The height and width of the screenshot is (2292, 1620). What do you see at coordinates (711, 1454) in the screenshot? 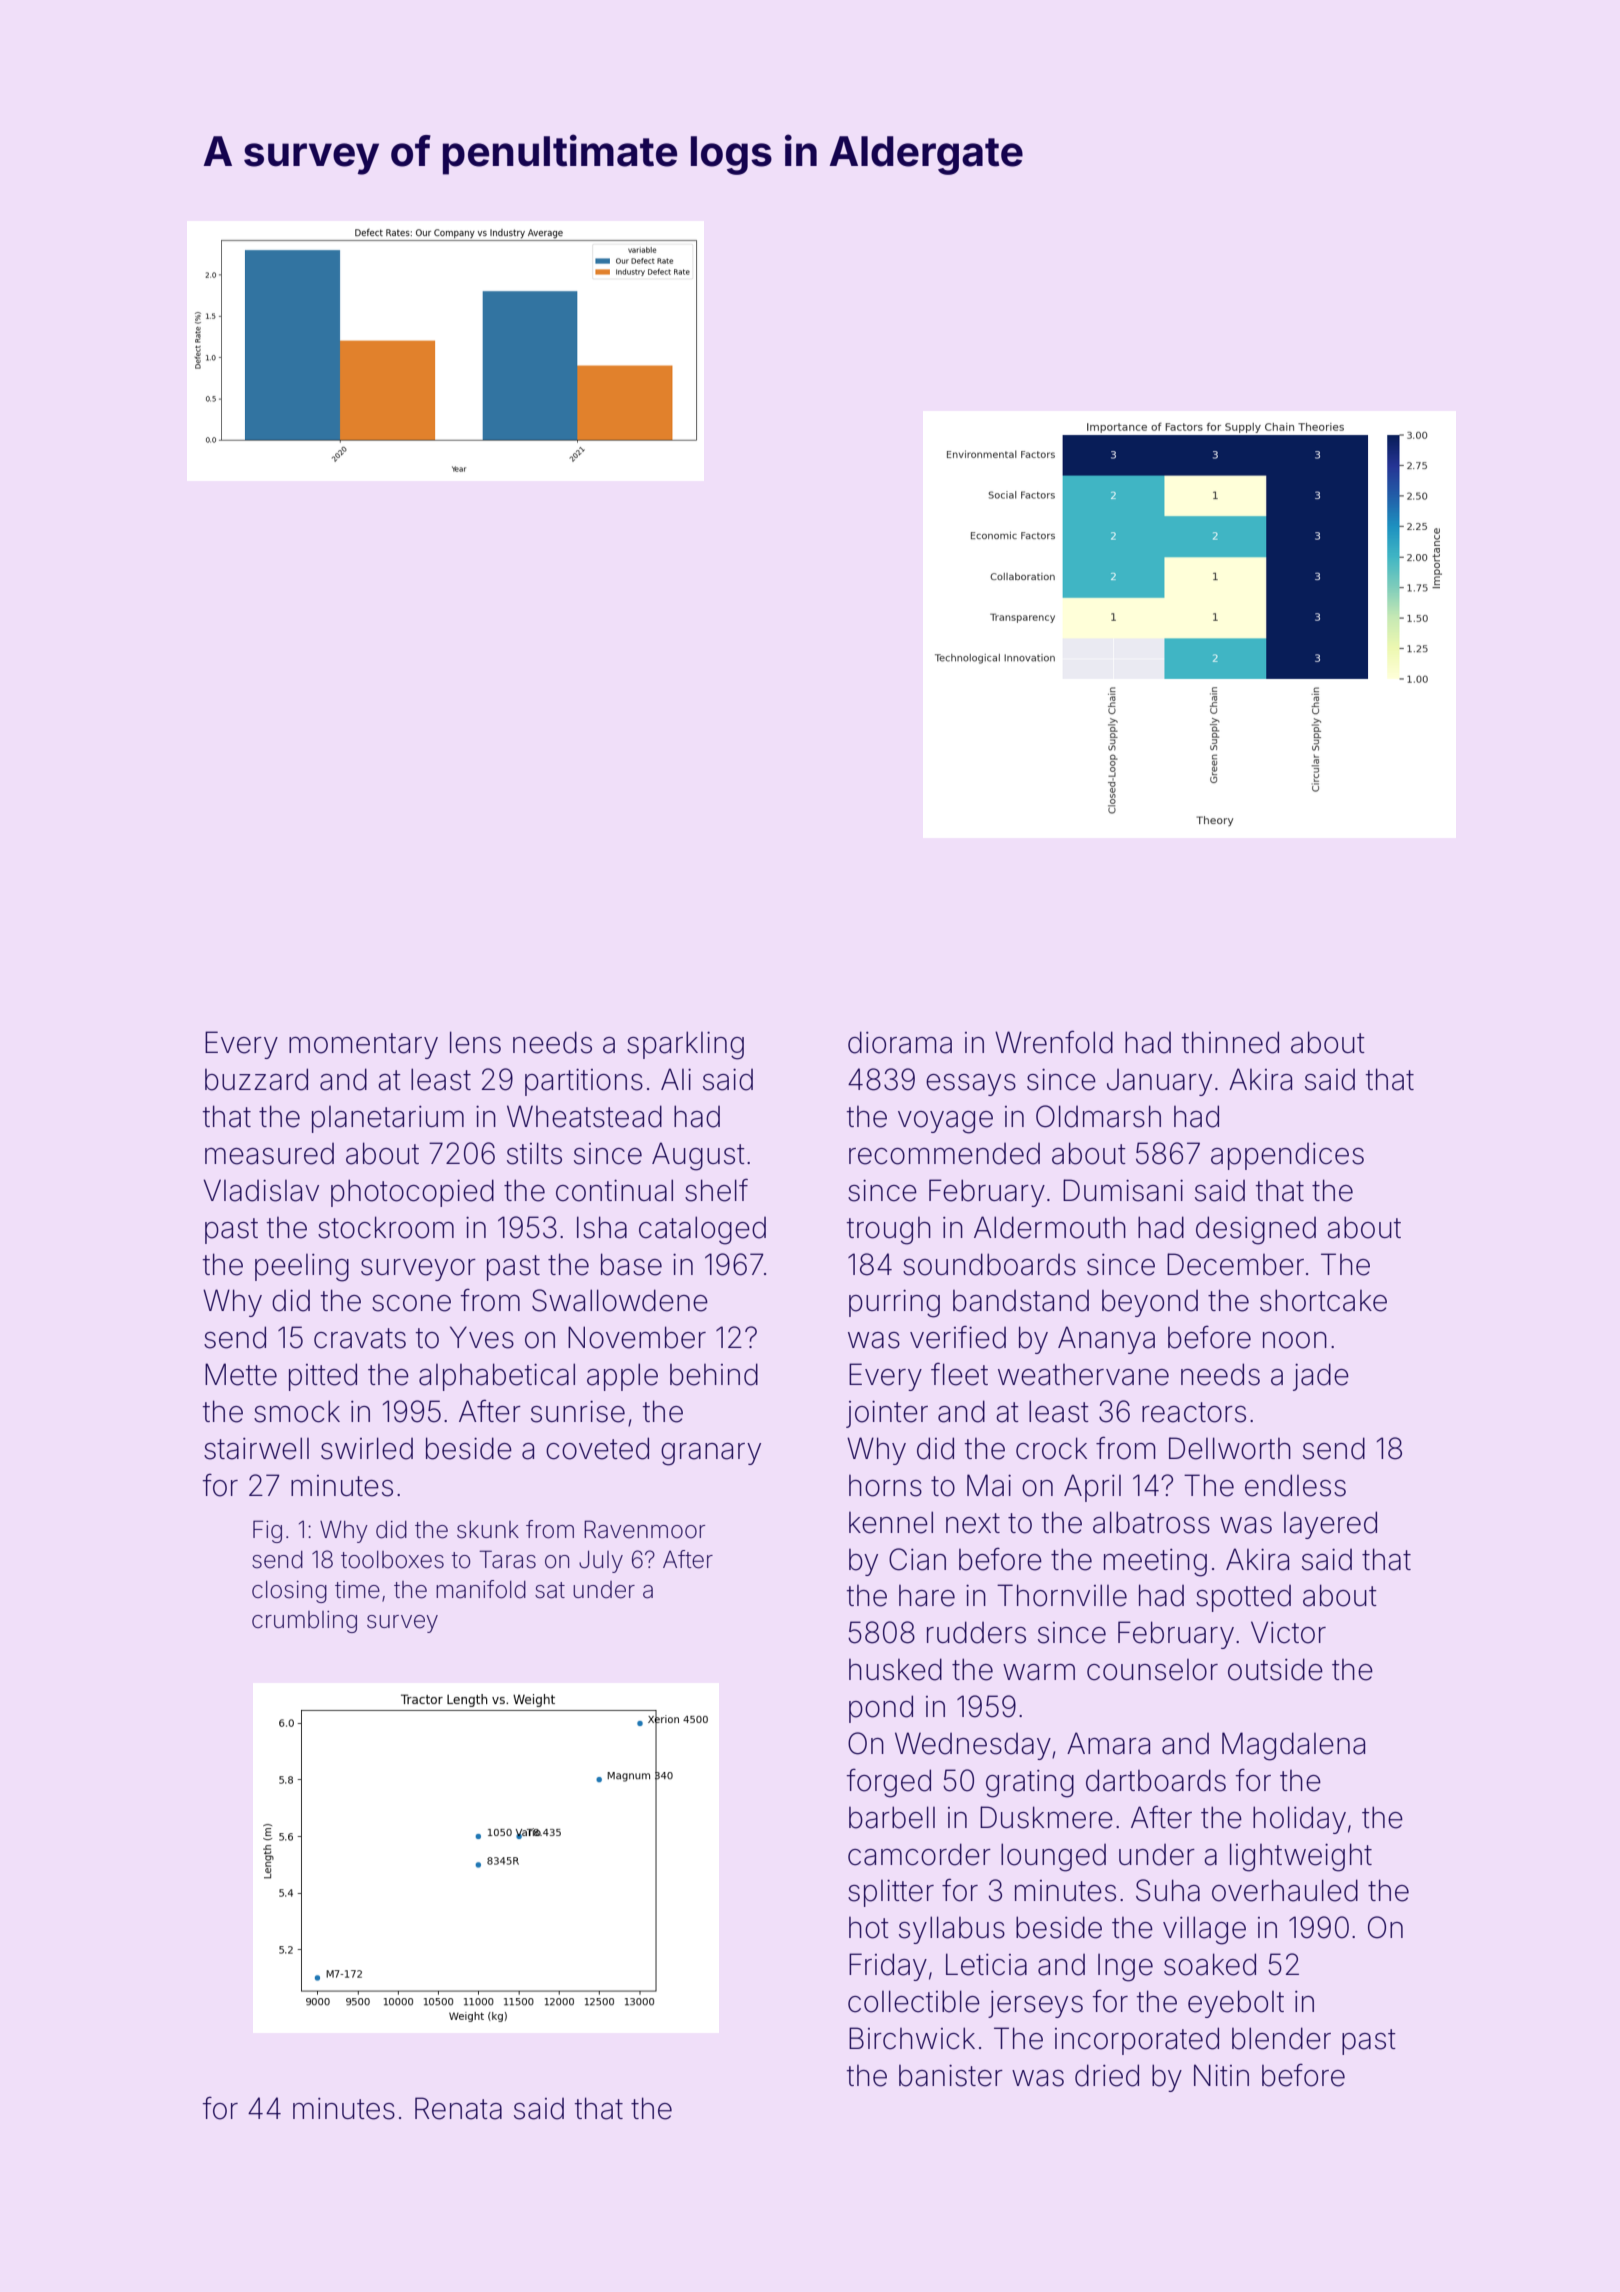
I see `granary` at bounding box center [711, 1454].
